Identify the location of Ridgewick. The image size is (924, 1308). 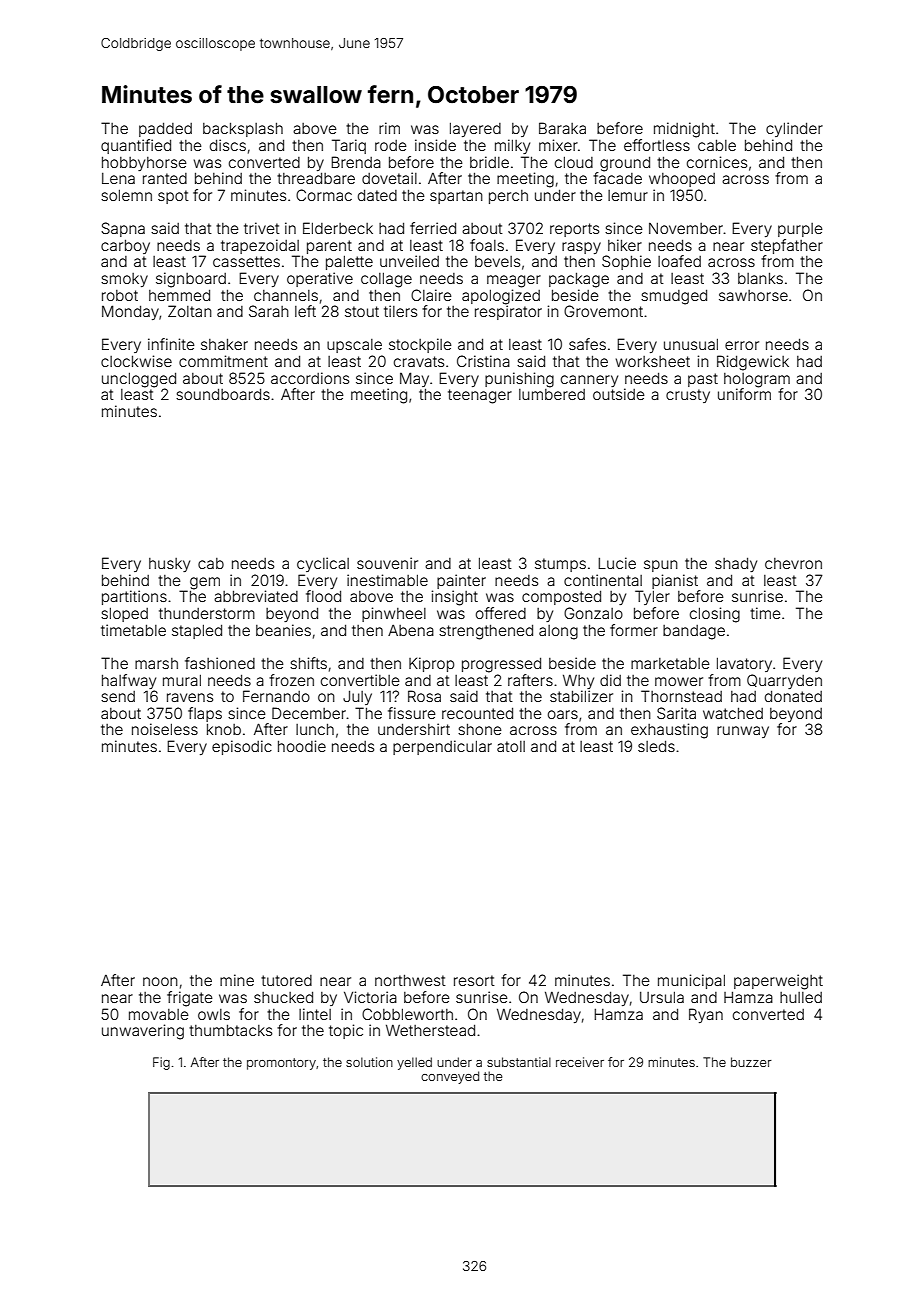
(753, 363).
